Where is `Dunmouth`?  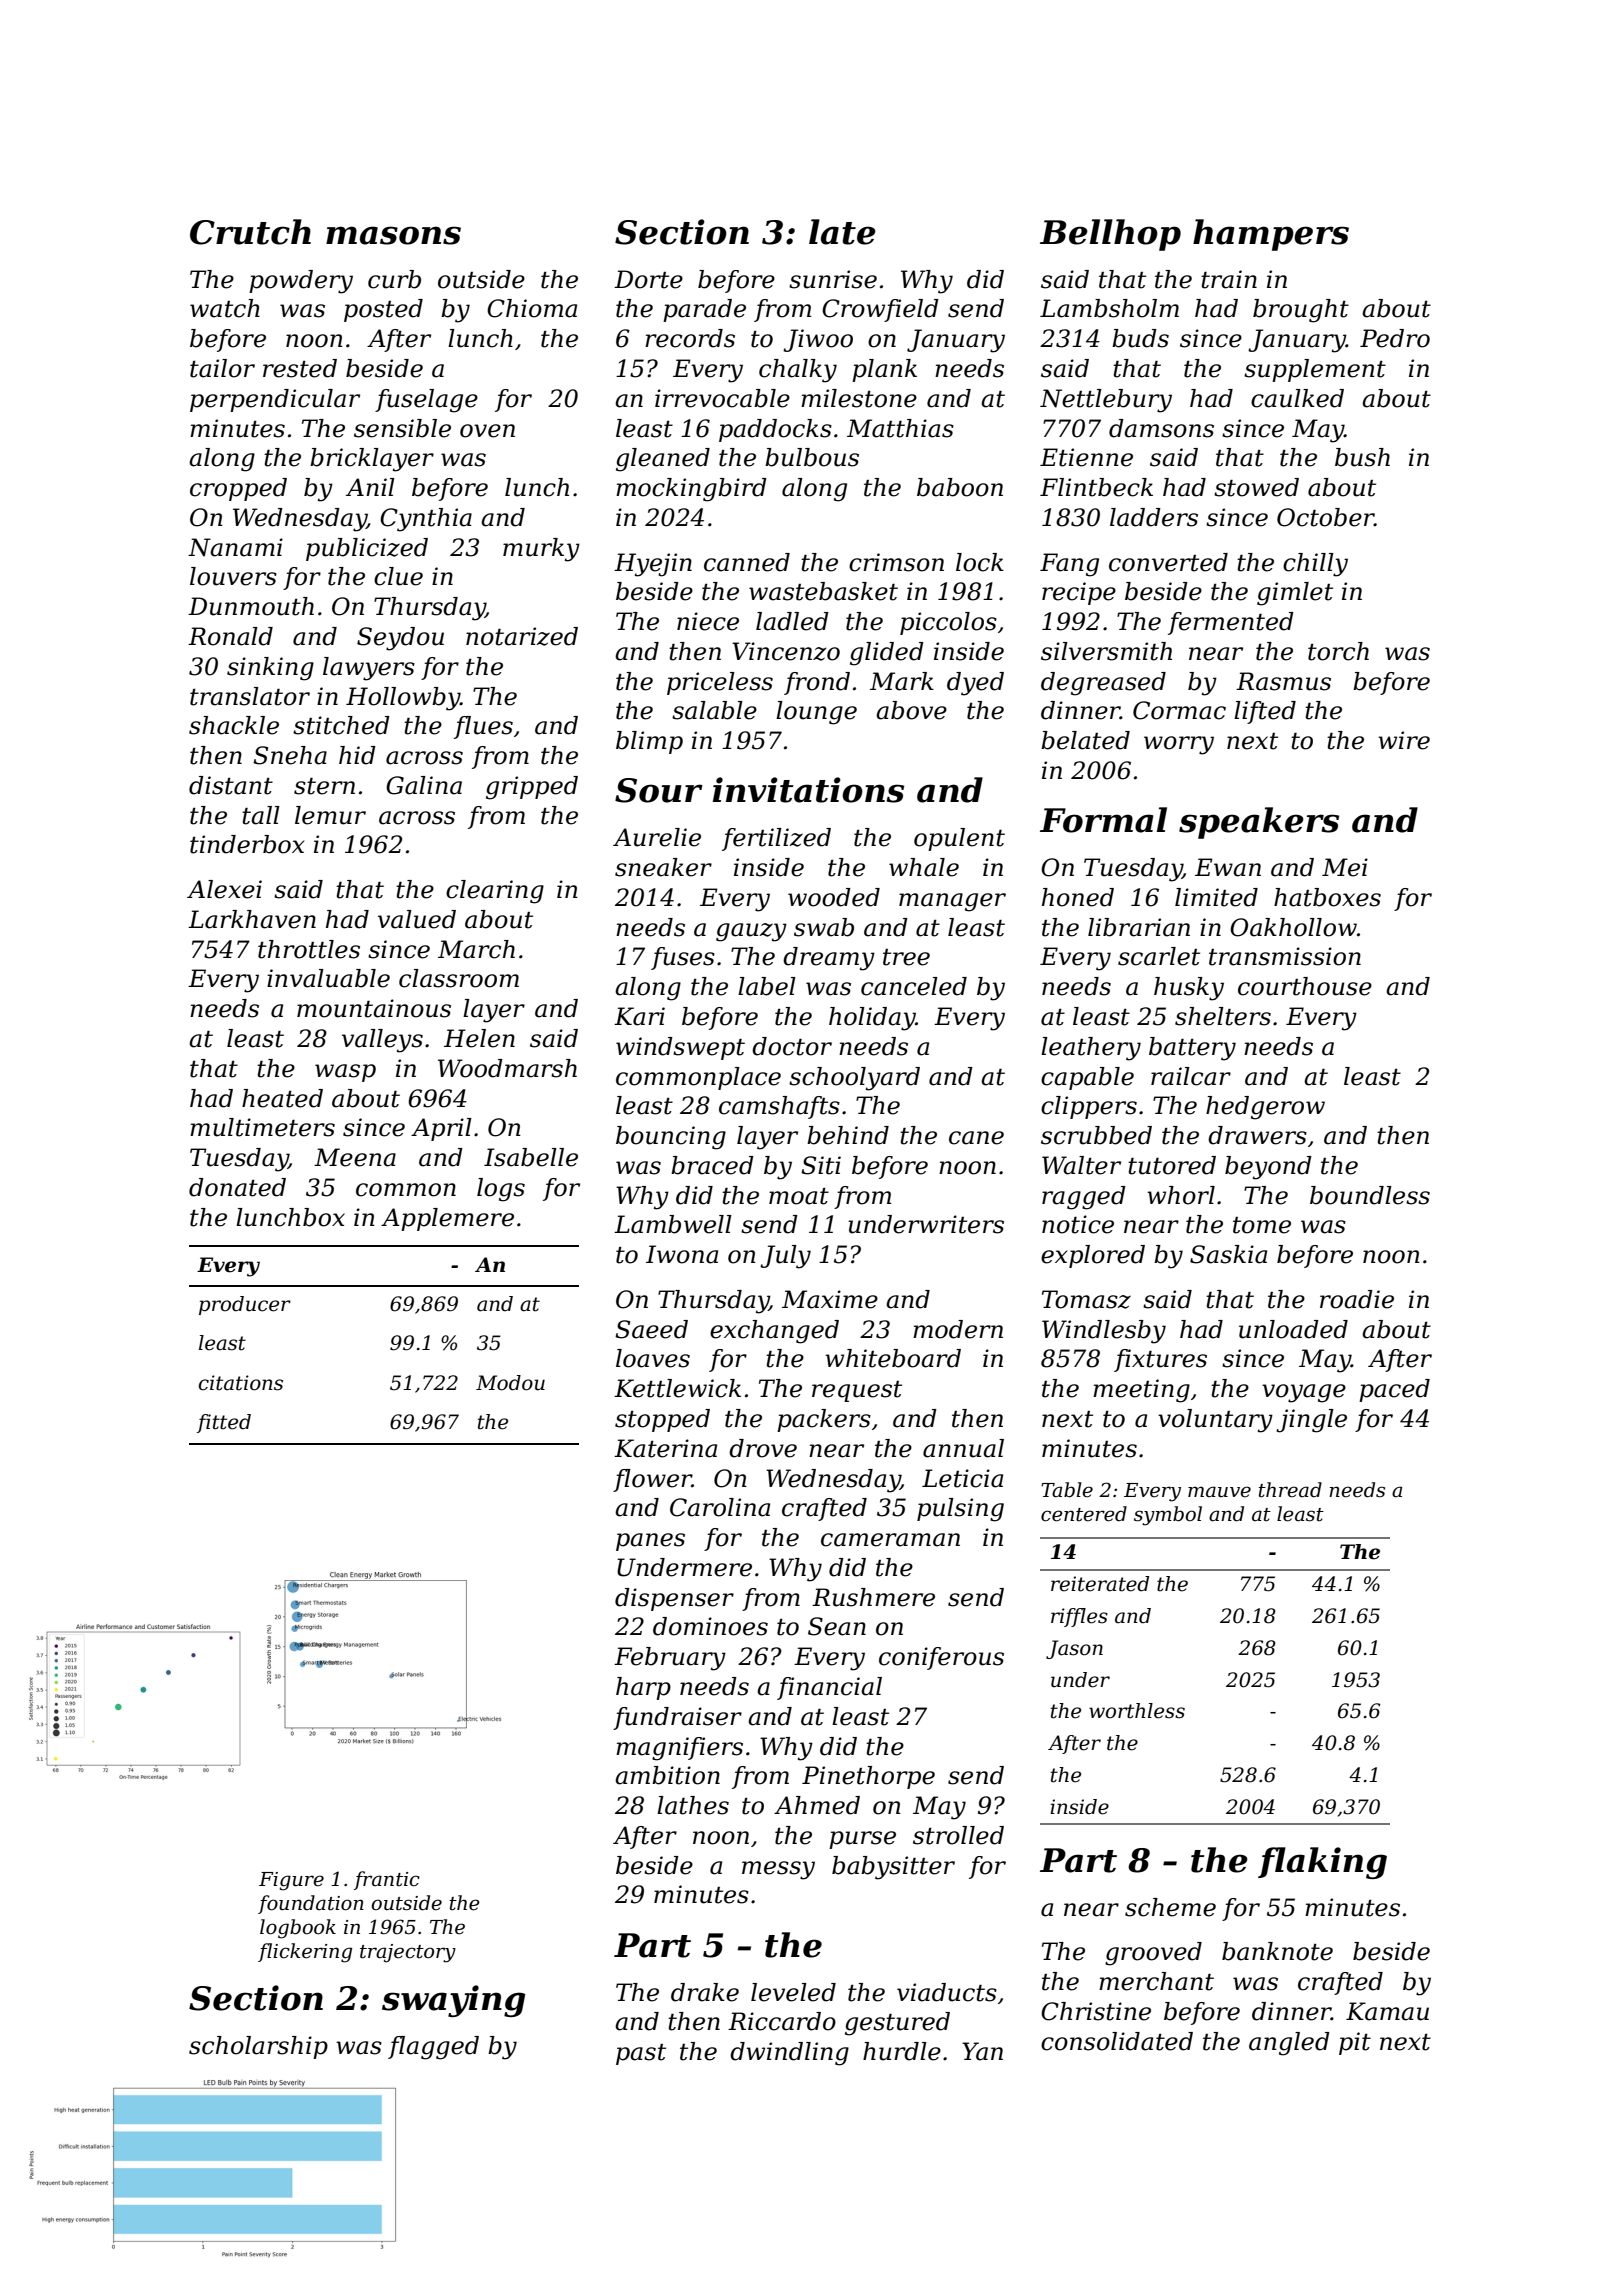 Dunmouth is located at coordinates (251, 606).
